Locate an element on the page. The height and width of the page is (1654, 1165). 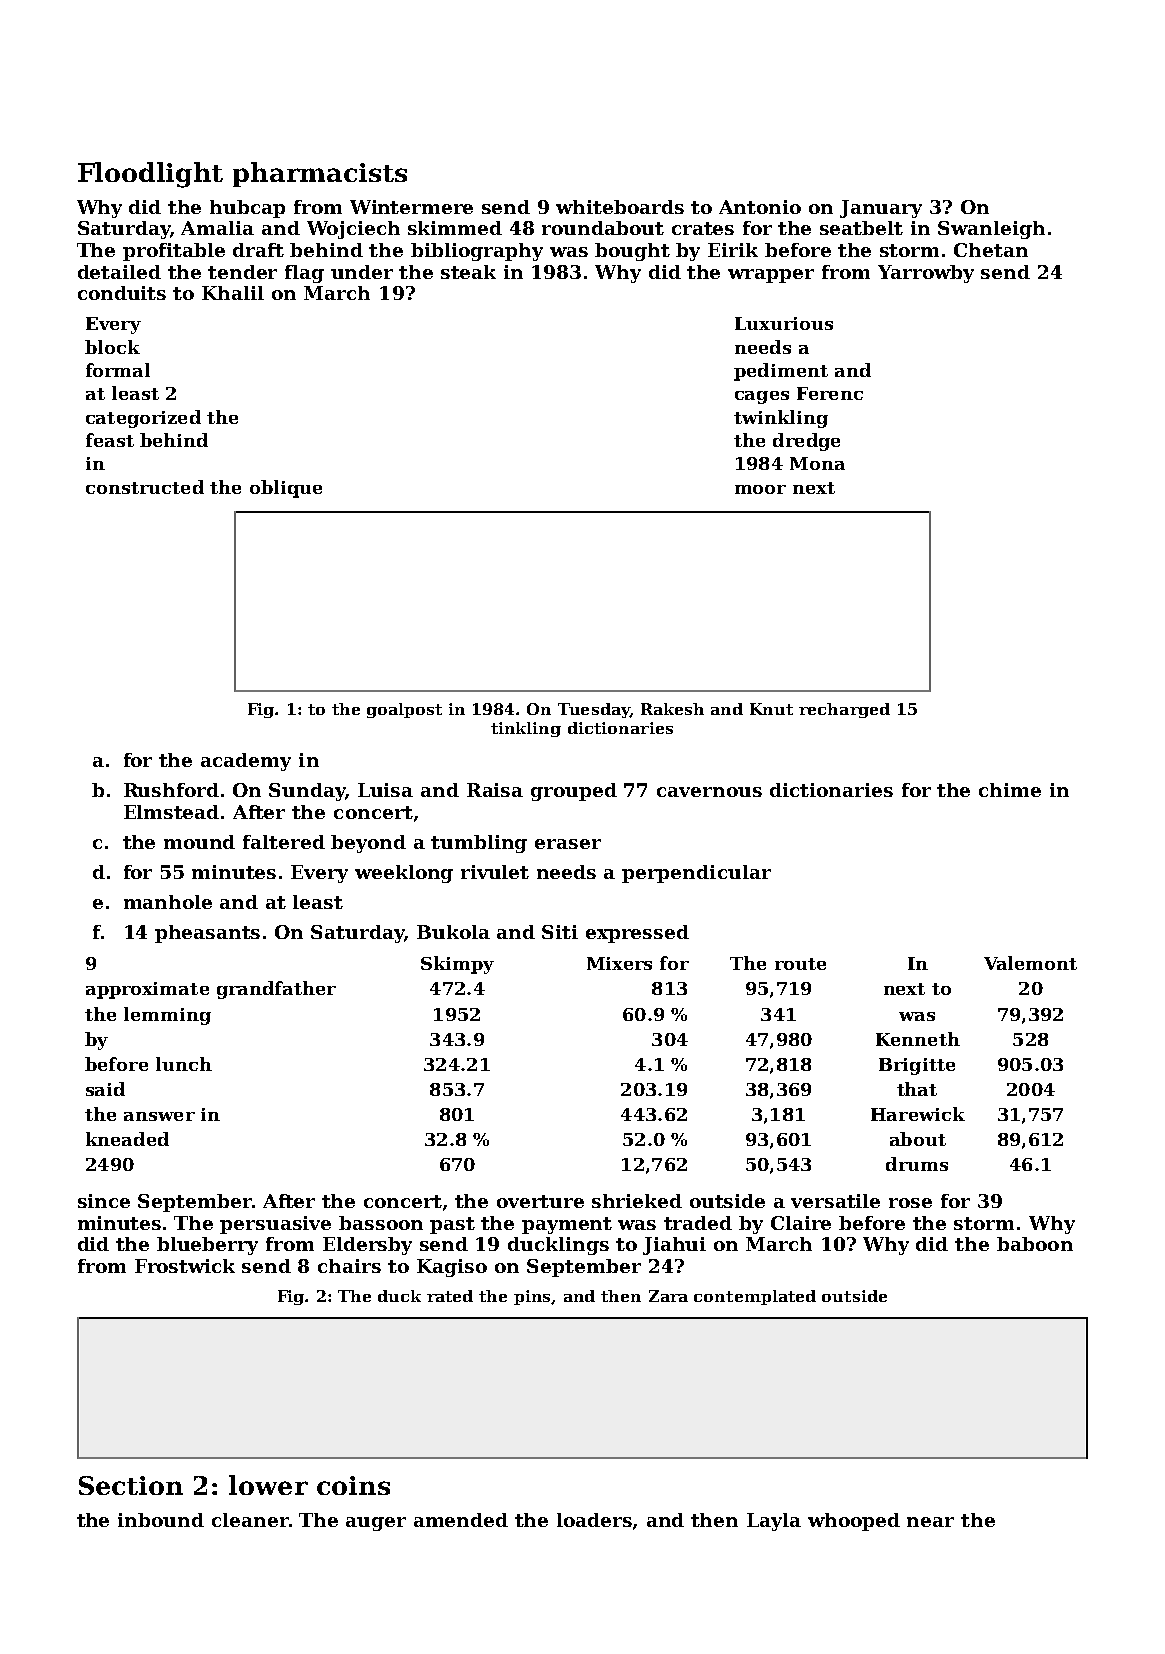
tender is located at coordinates (242, 272).
